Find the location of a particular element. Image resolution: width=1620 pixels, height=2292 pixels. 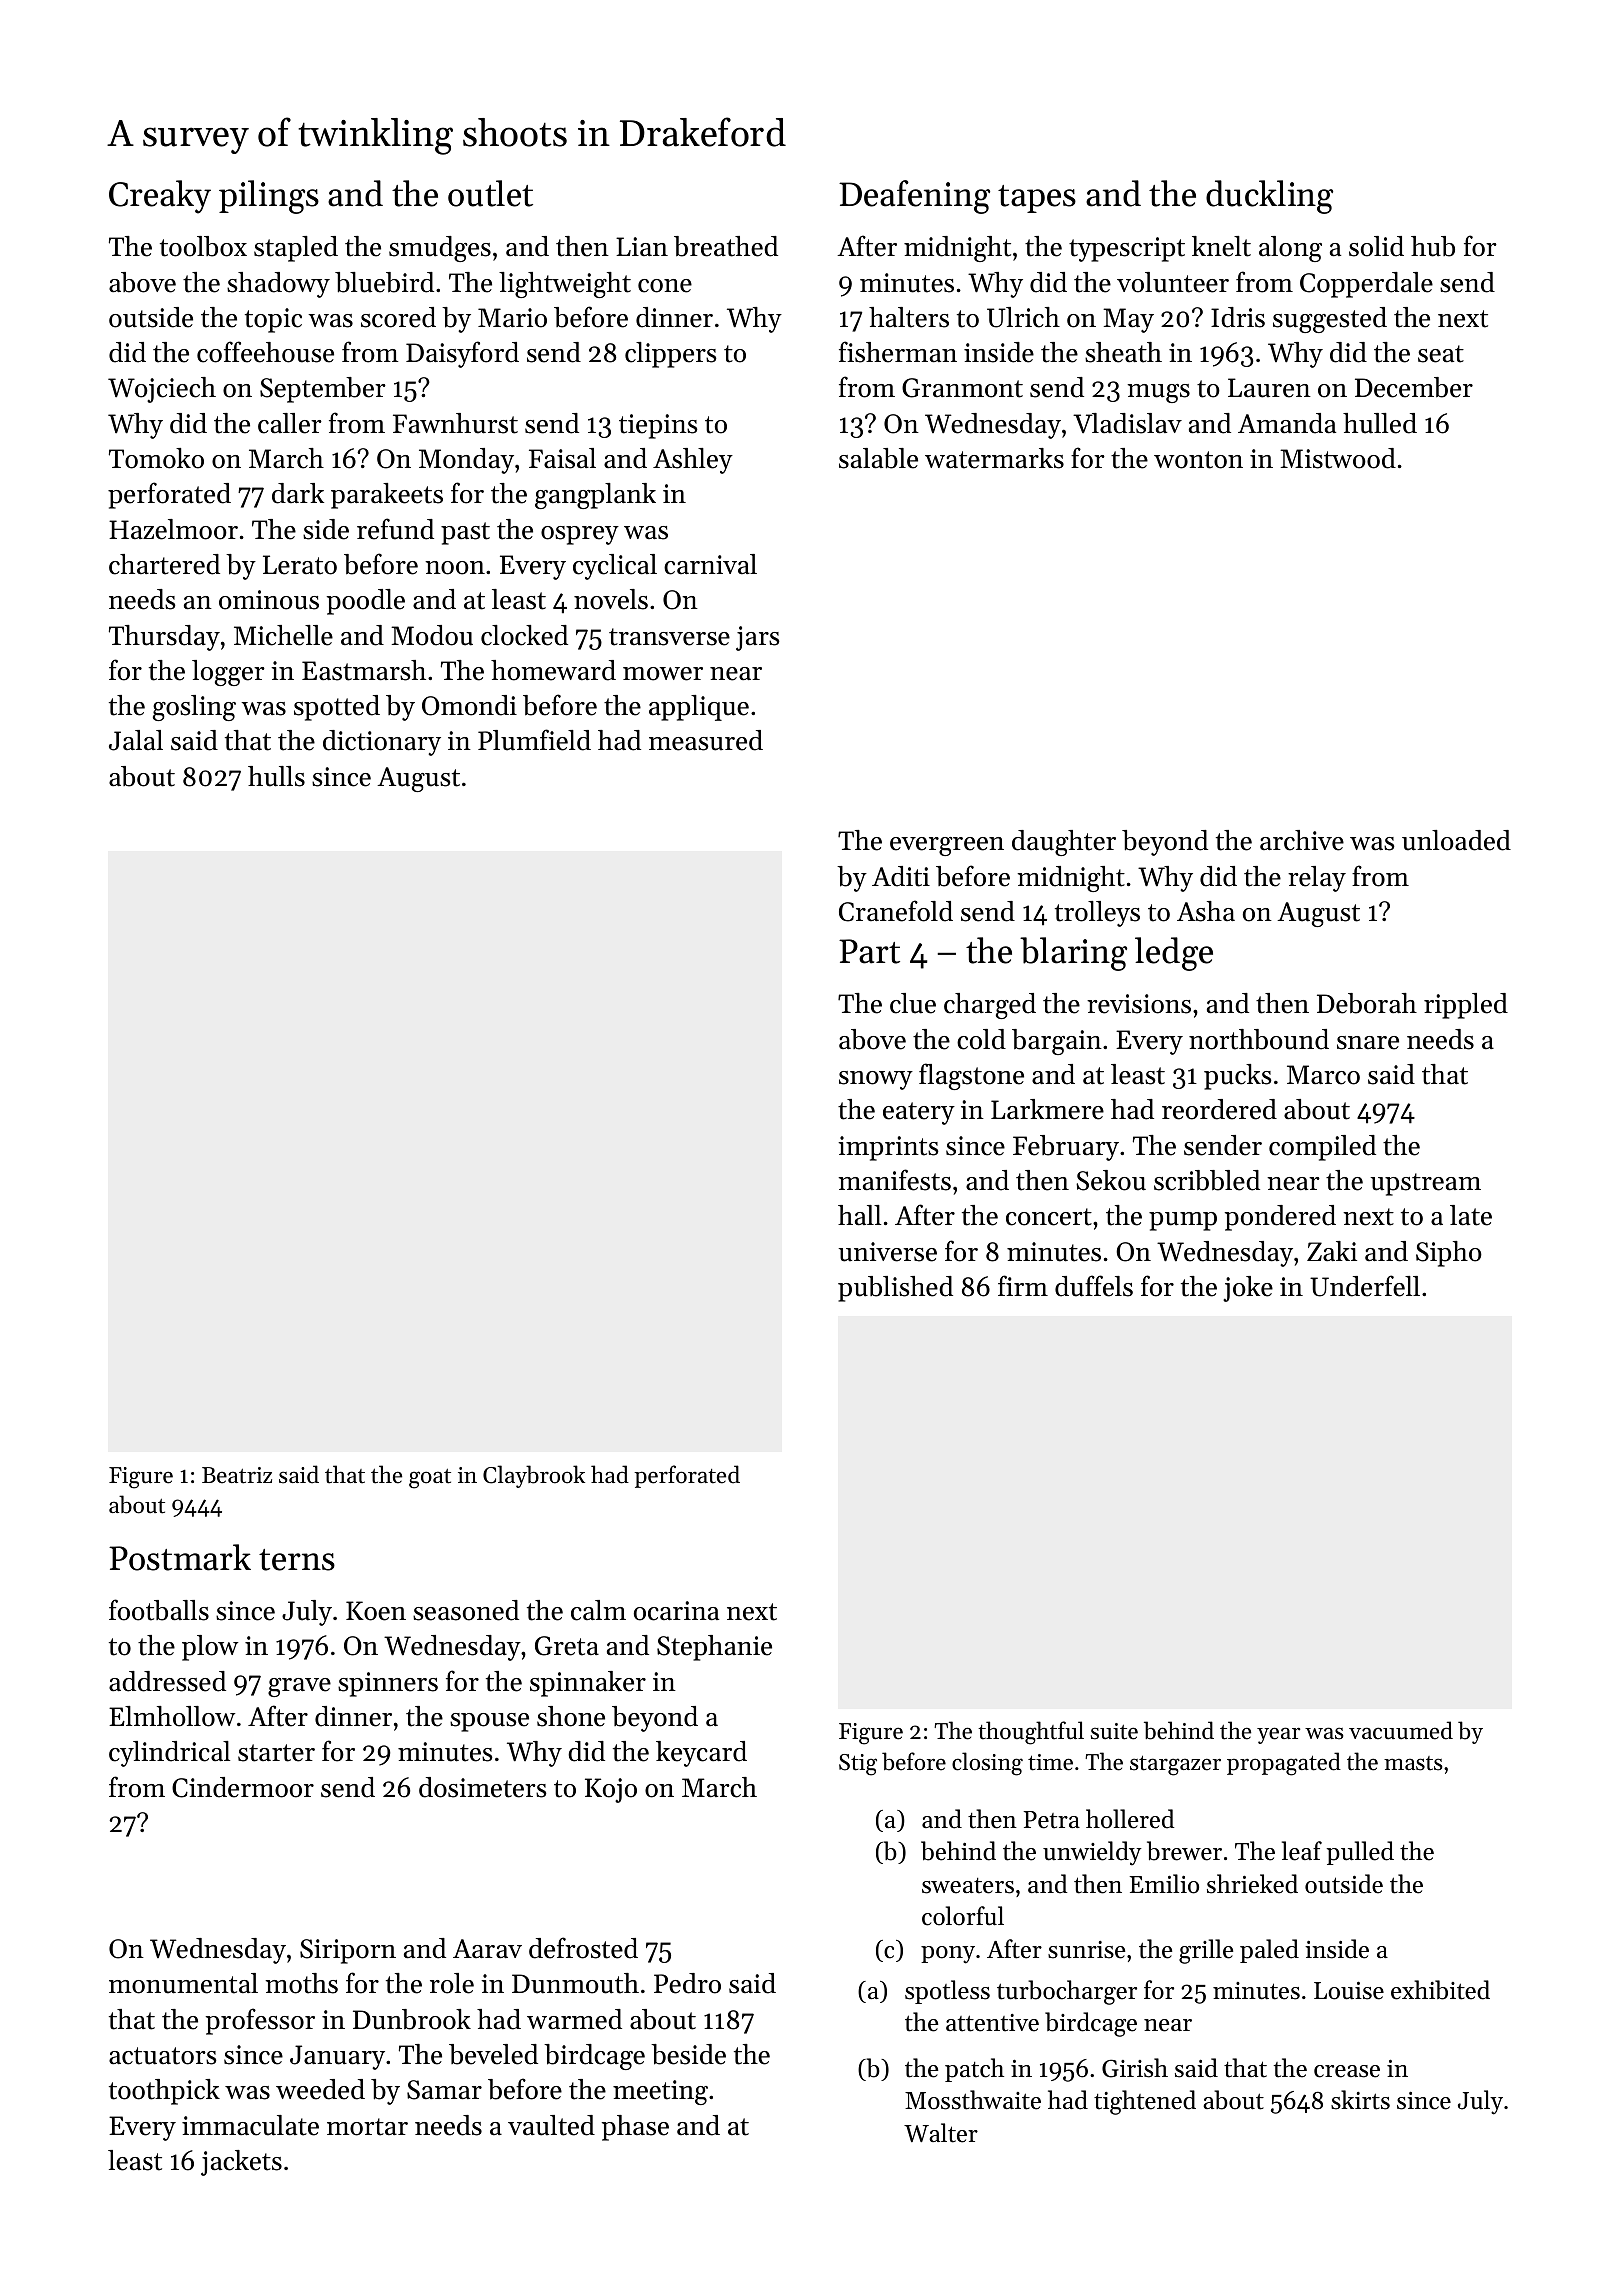

jars is located at coordinates (758, 638).
